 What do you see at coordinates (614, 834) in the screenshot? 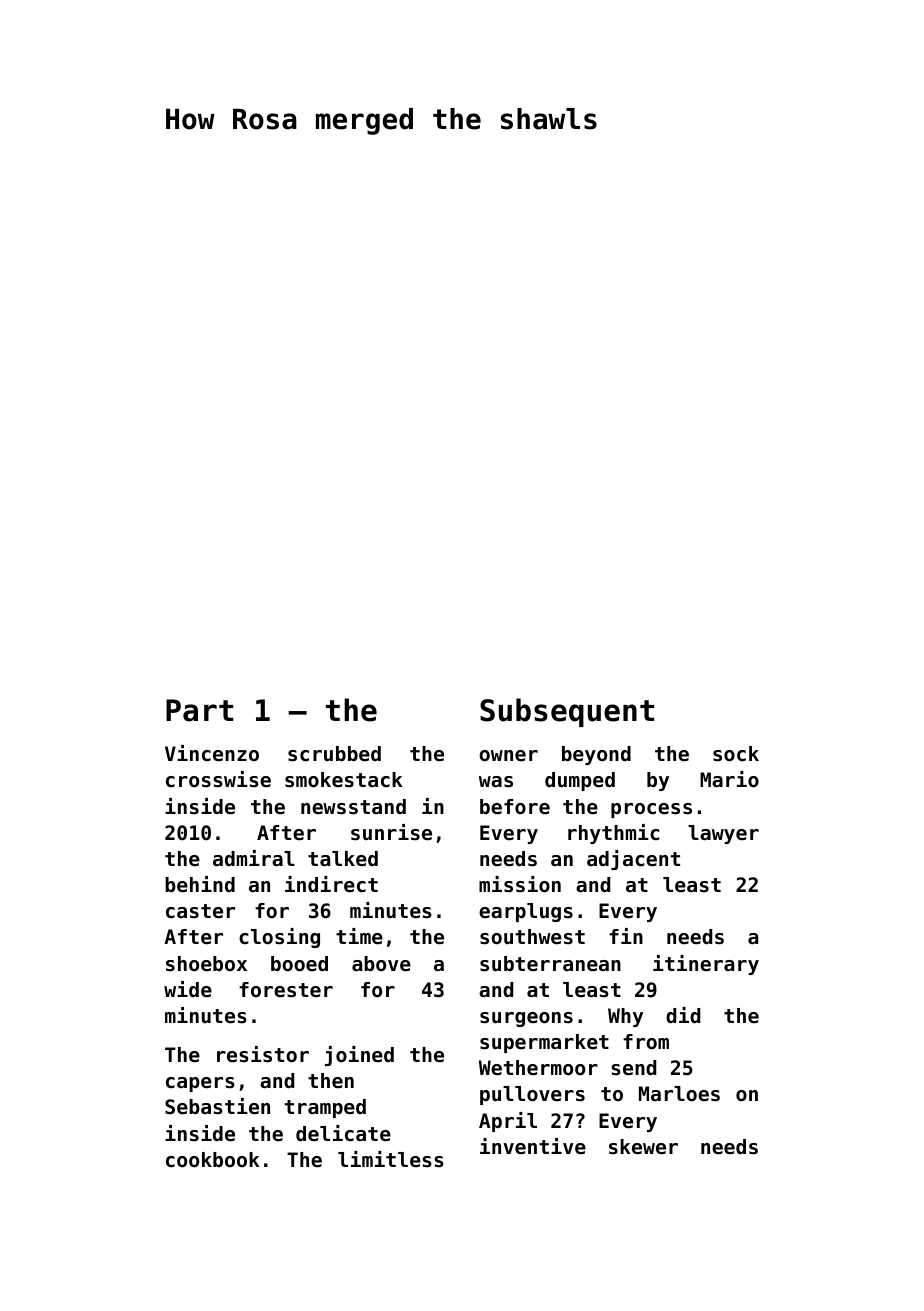
I see `rhythmic` at bounding box center [614, 834].
